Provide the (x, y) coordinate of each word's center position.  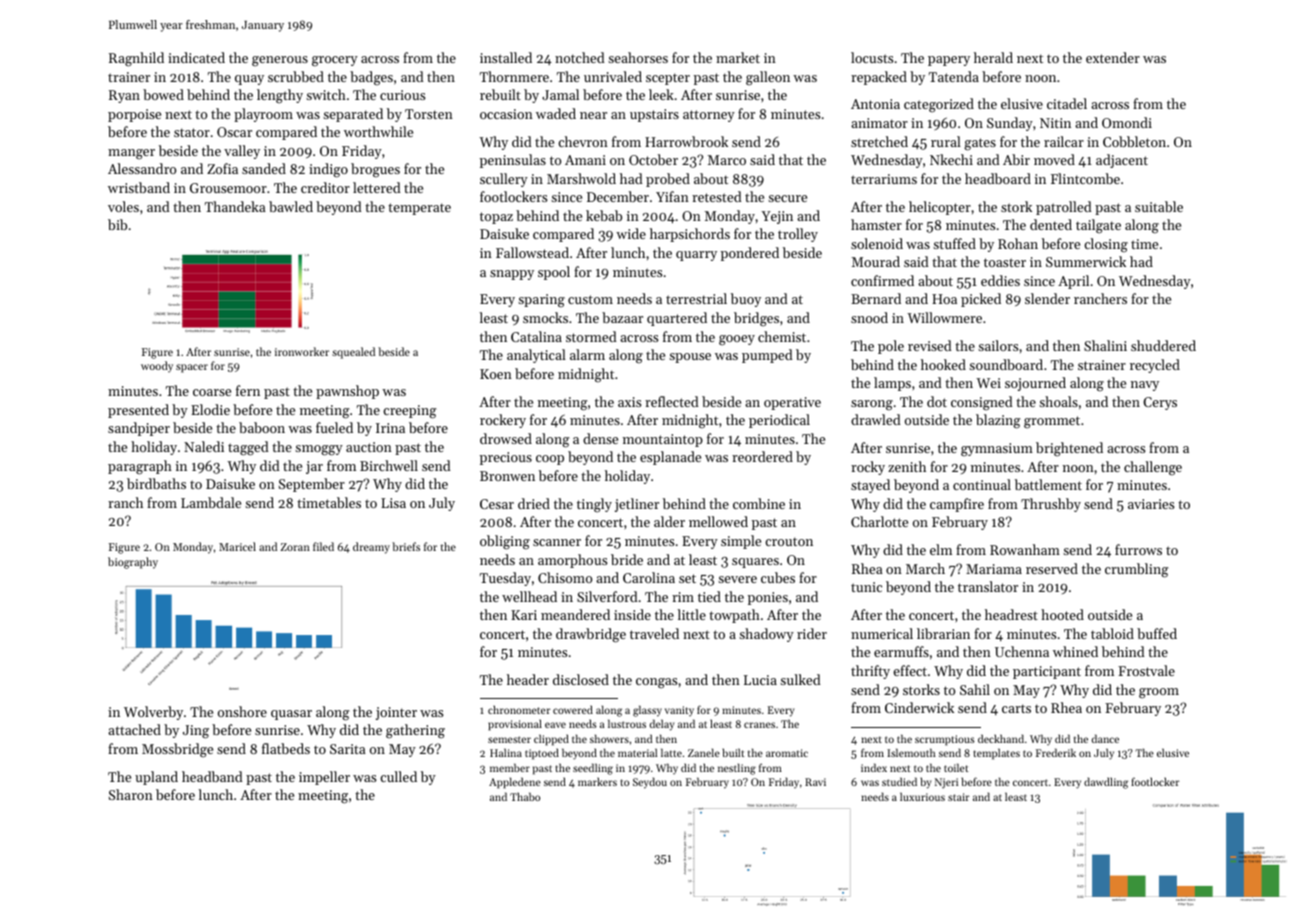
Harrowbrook (686, 141)
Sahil (975, 689)
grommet (1052, 422)
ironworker (302, 351)
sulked (800, 679)
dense (600, 438)
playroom (263, 115)
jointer (396, 713)
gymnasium (997, 450)
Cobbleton (1134, 141)
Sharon (131, 794)
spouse (690, 358)
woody (157, 367)
